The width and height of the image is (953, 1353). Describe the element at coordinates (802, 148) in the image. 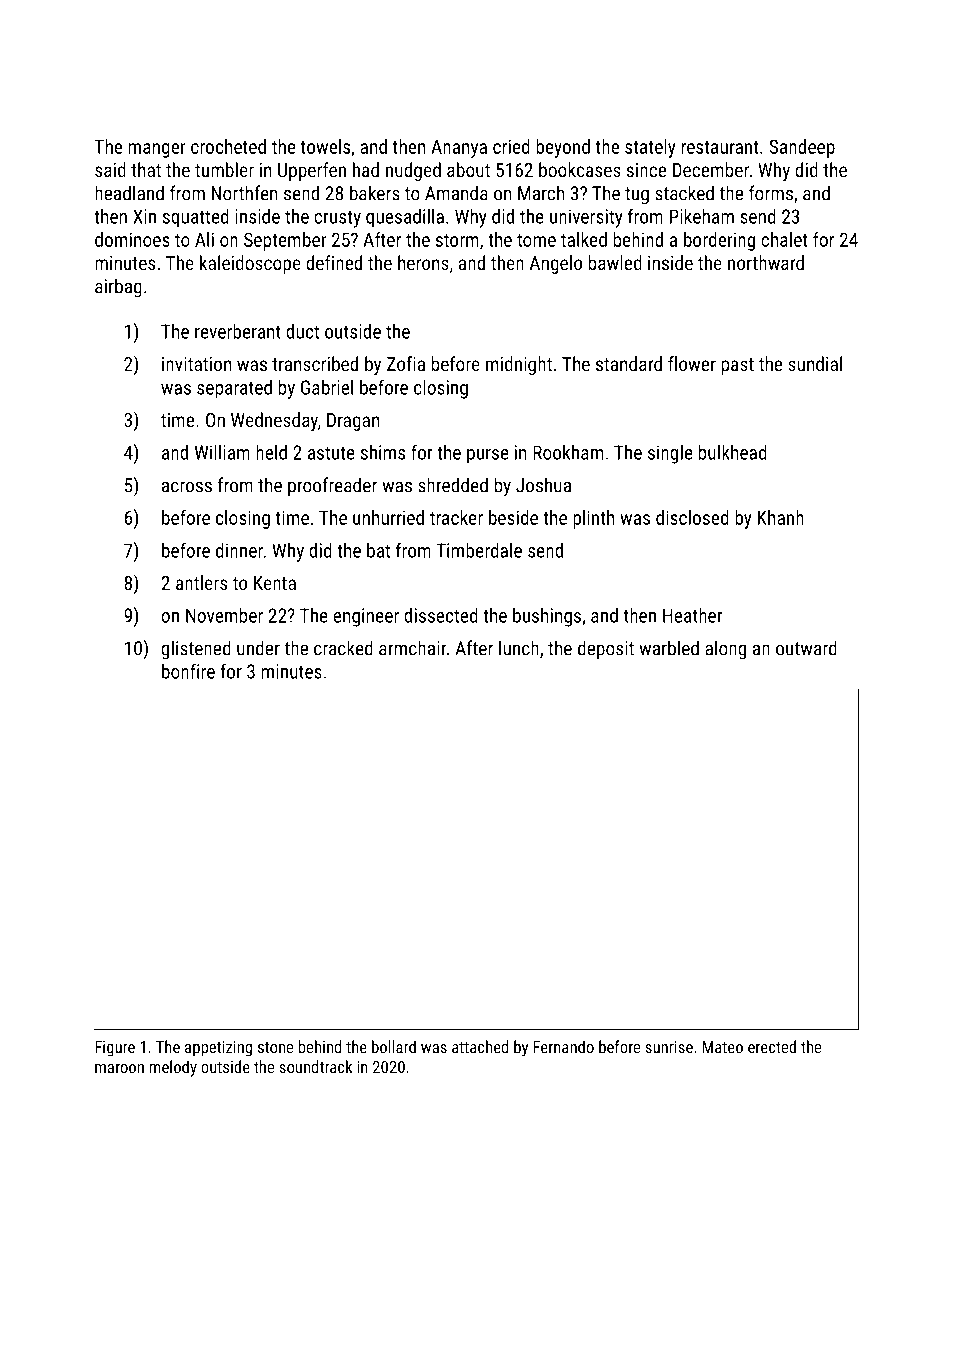

I see `Sandeep` at that location.
